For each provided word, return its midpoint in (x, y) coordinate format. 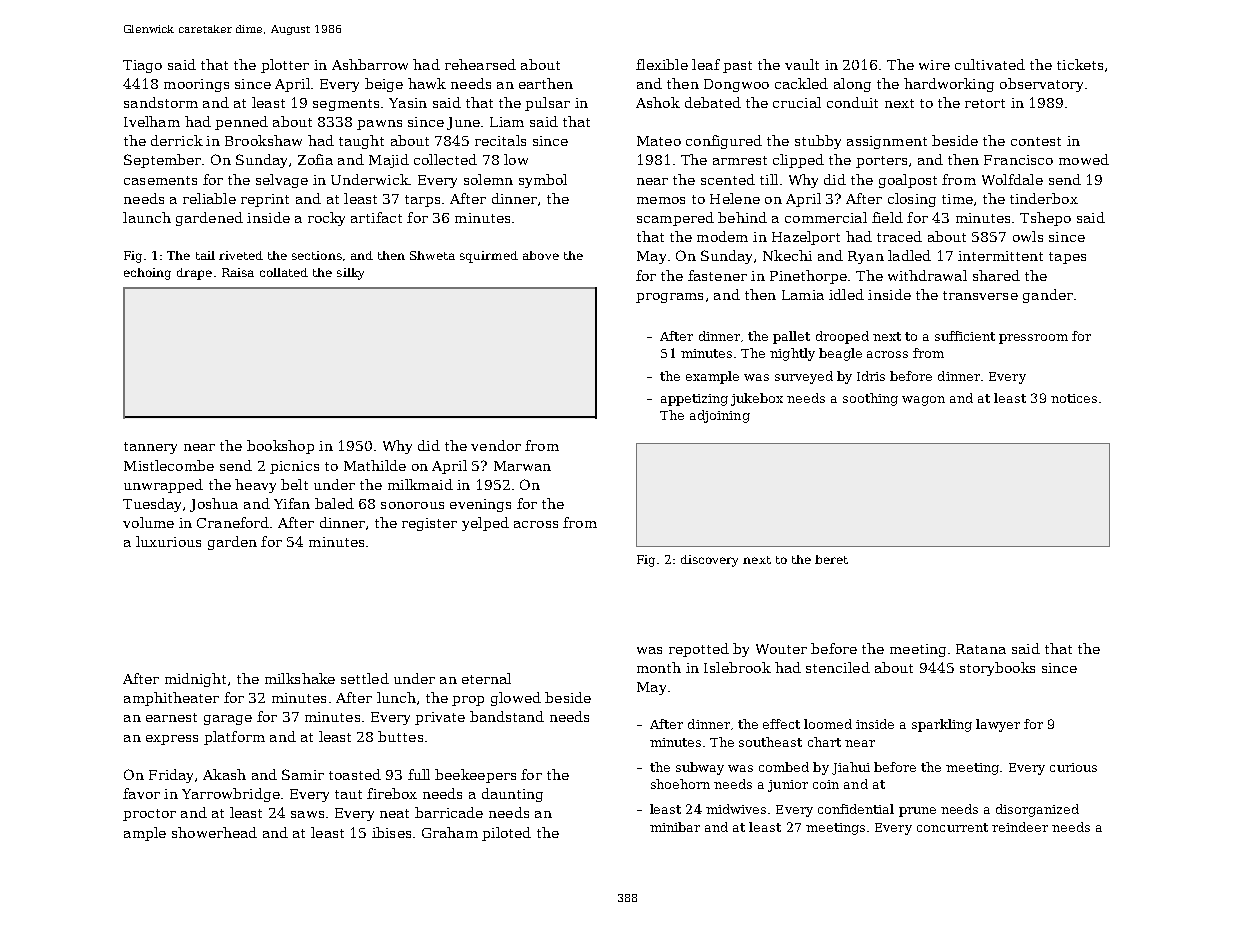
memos (661, 200)
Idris (871, 376)
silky (350, 274)
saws (307, 814)
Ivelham (152, 121)
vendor (496, 445)
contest (1036, 141)
